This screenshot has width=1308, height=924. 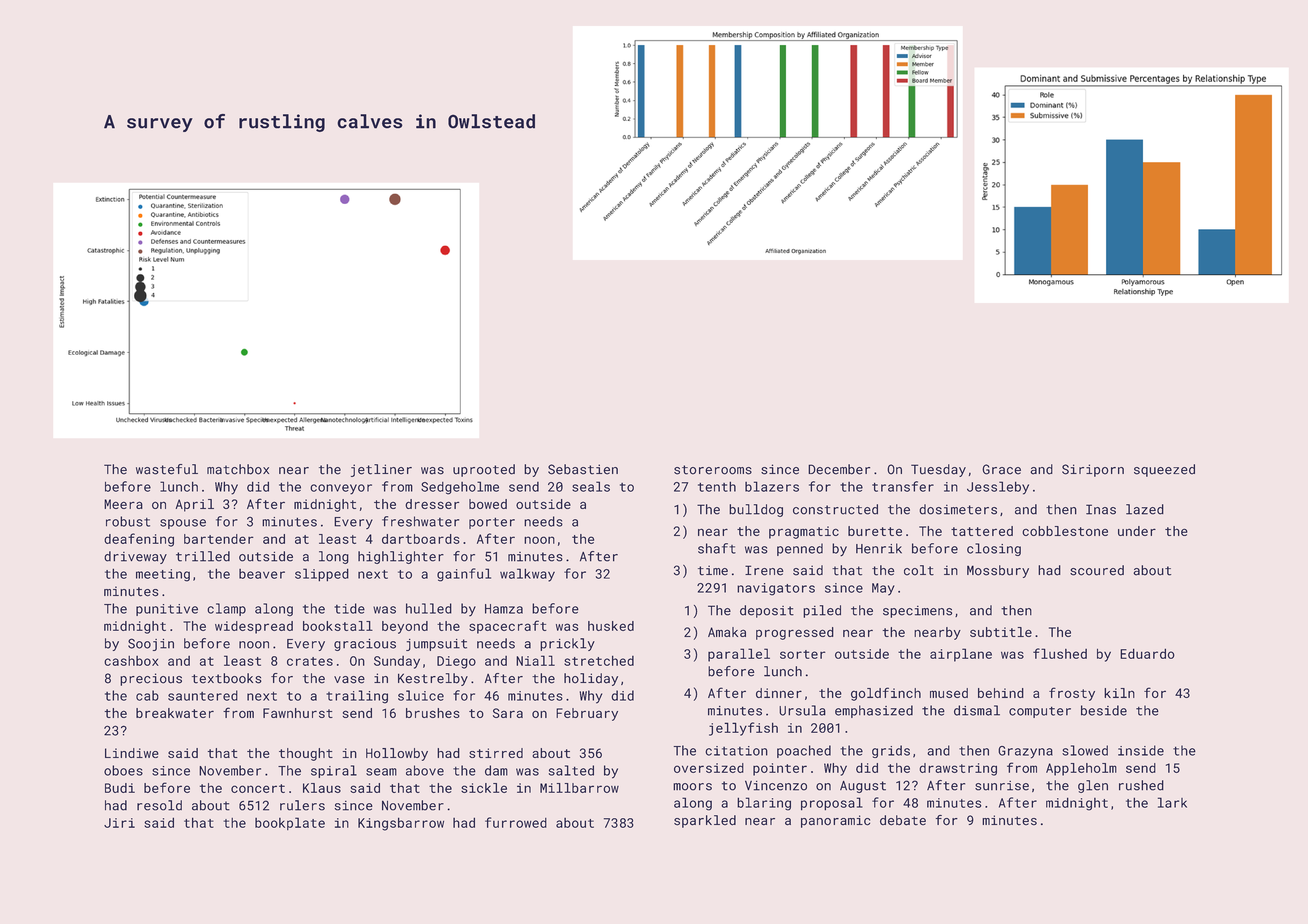 What do you see at coordinates (508, 627) in the screenshot?
I see `spacecraft` at bounding box center [508, 627].
